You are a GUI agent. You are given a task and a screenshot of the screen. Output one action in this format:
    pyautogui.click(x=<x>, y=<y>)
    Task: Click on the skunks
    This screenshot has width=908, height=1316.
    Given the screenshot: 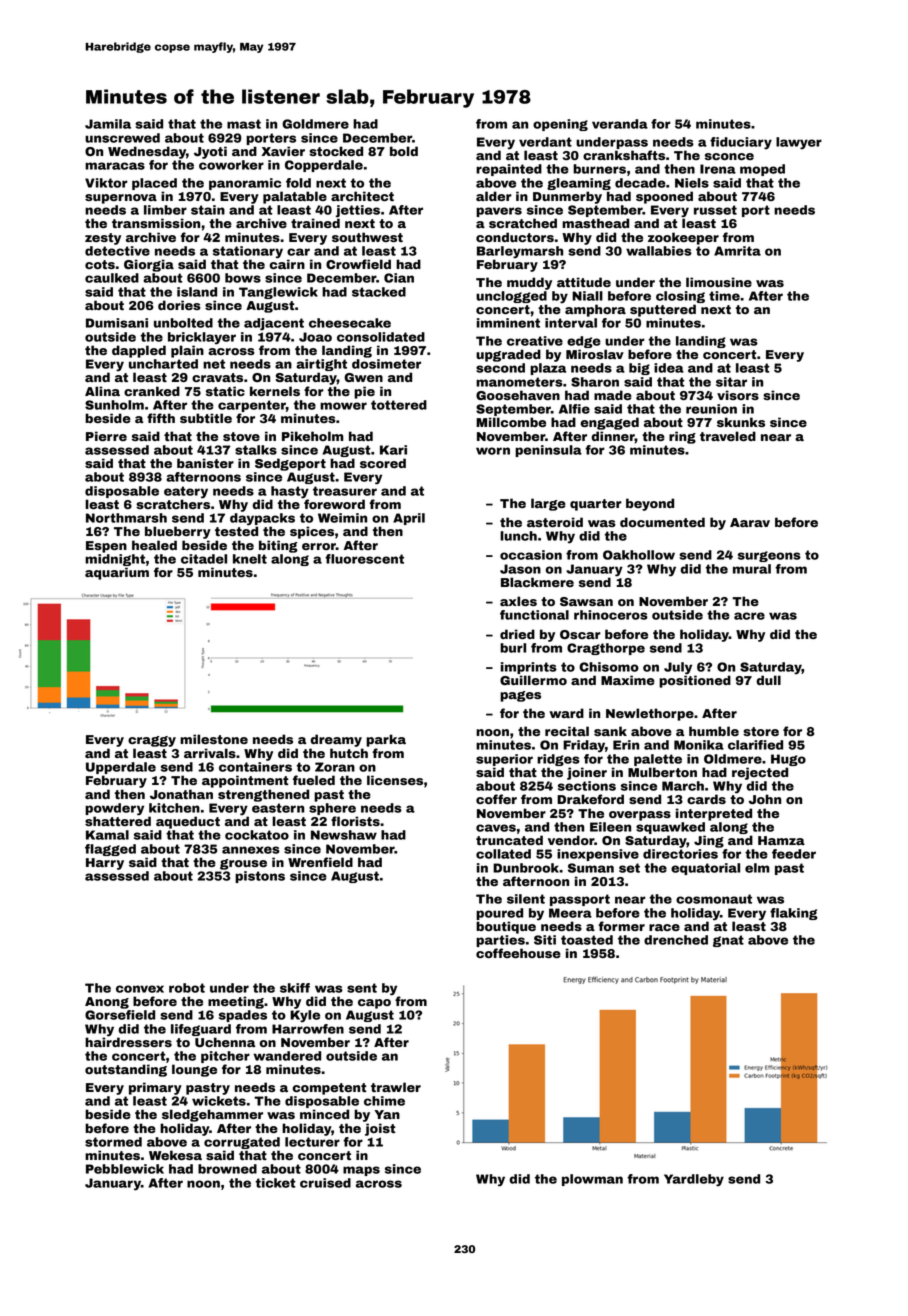 What is the action you would take?
    pyautogui.click(x=741, y=422)
